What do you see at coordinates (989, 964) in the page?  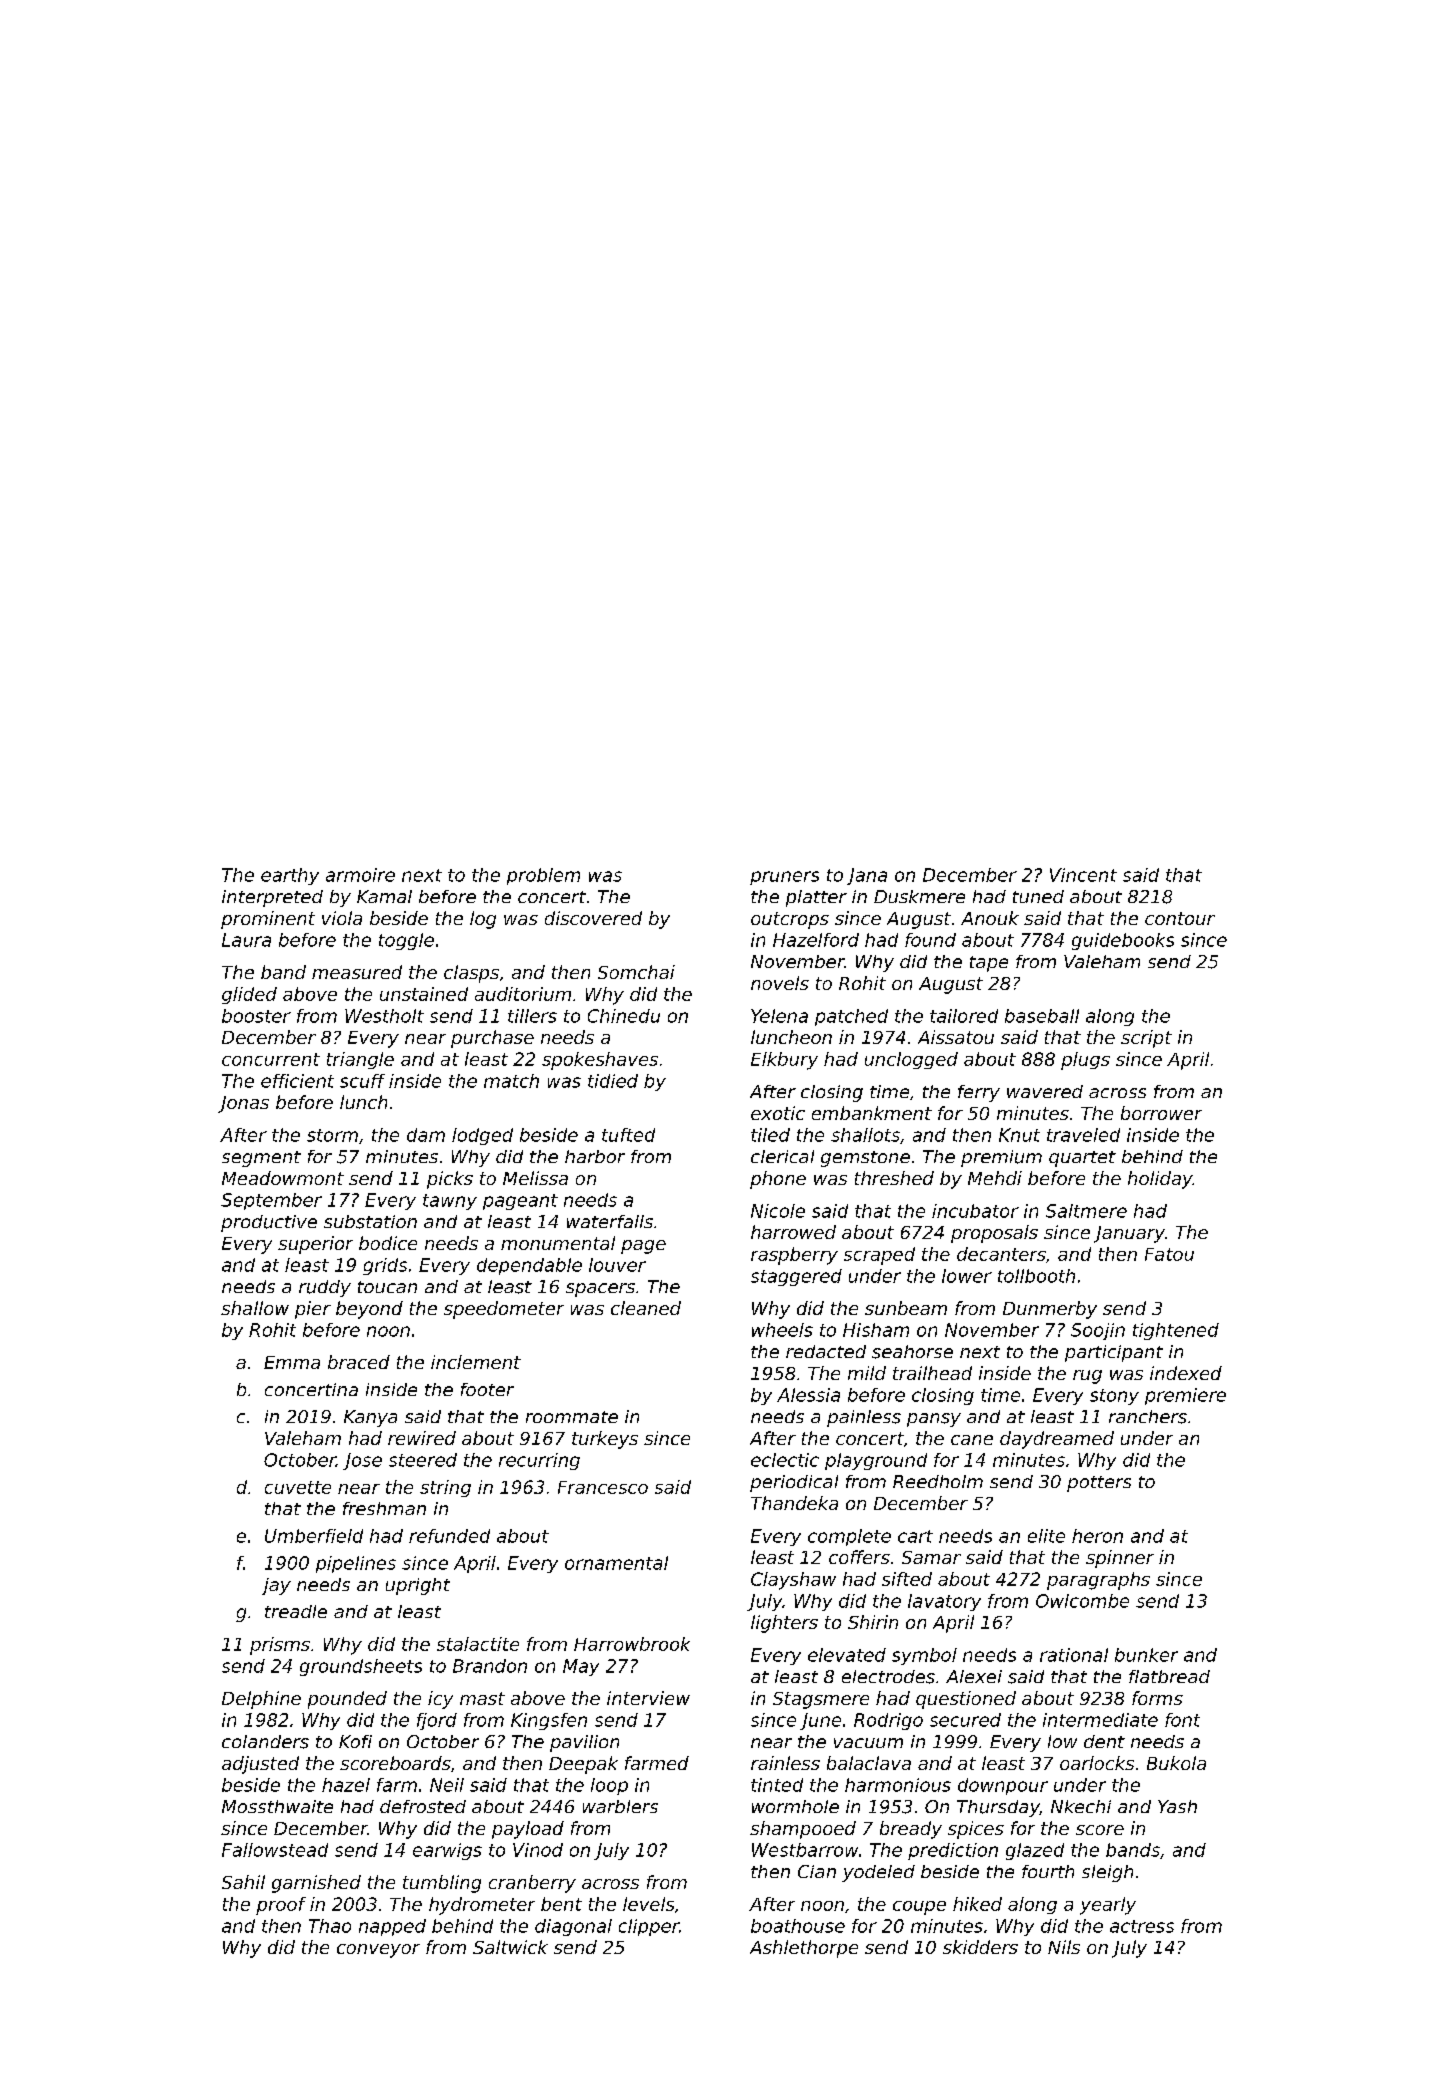 I see `tape` at bounding box center [989, 964].
